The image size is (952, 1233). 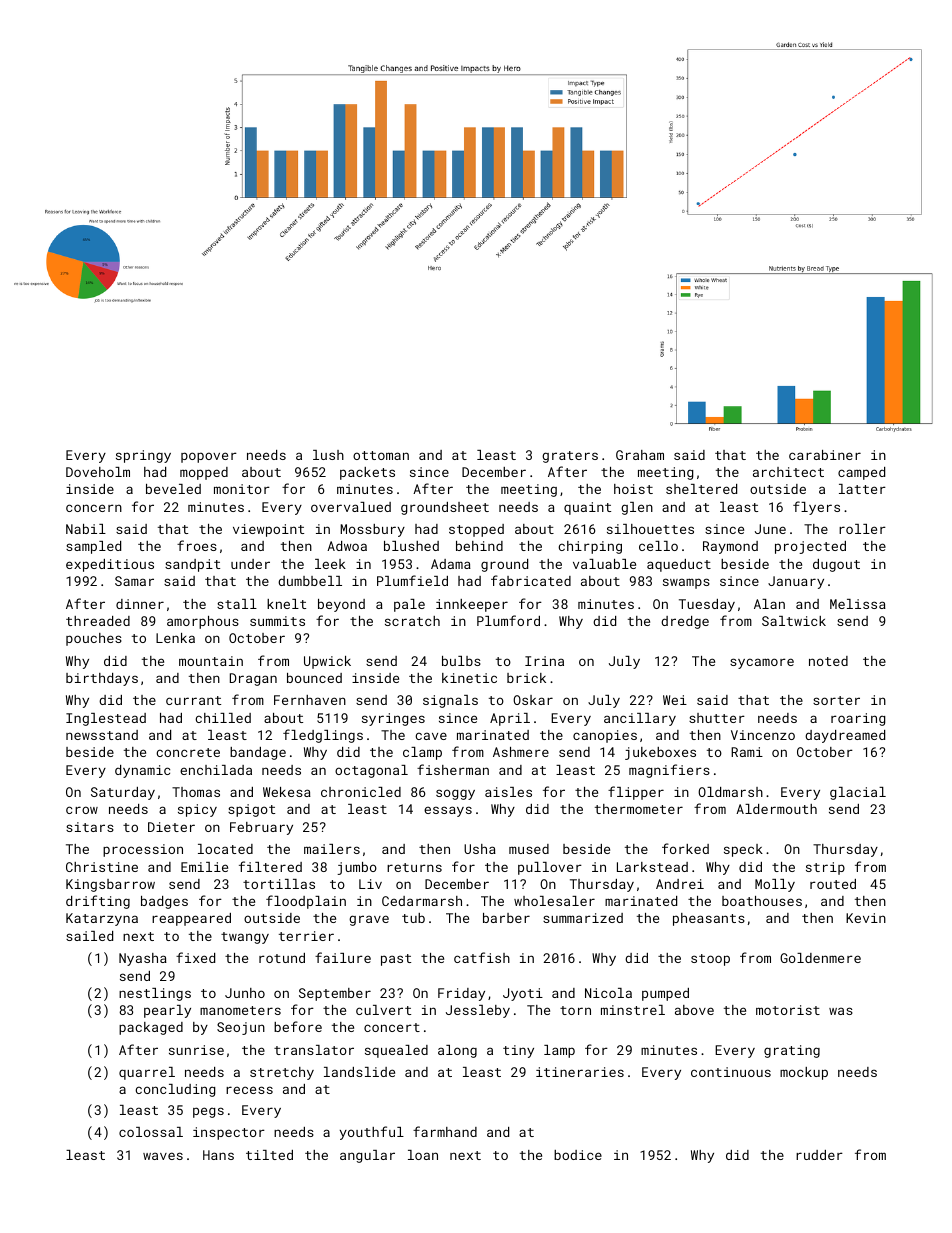 I want to click on silhouettes, so click(x=650, y=529).
